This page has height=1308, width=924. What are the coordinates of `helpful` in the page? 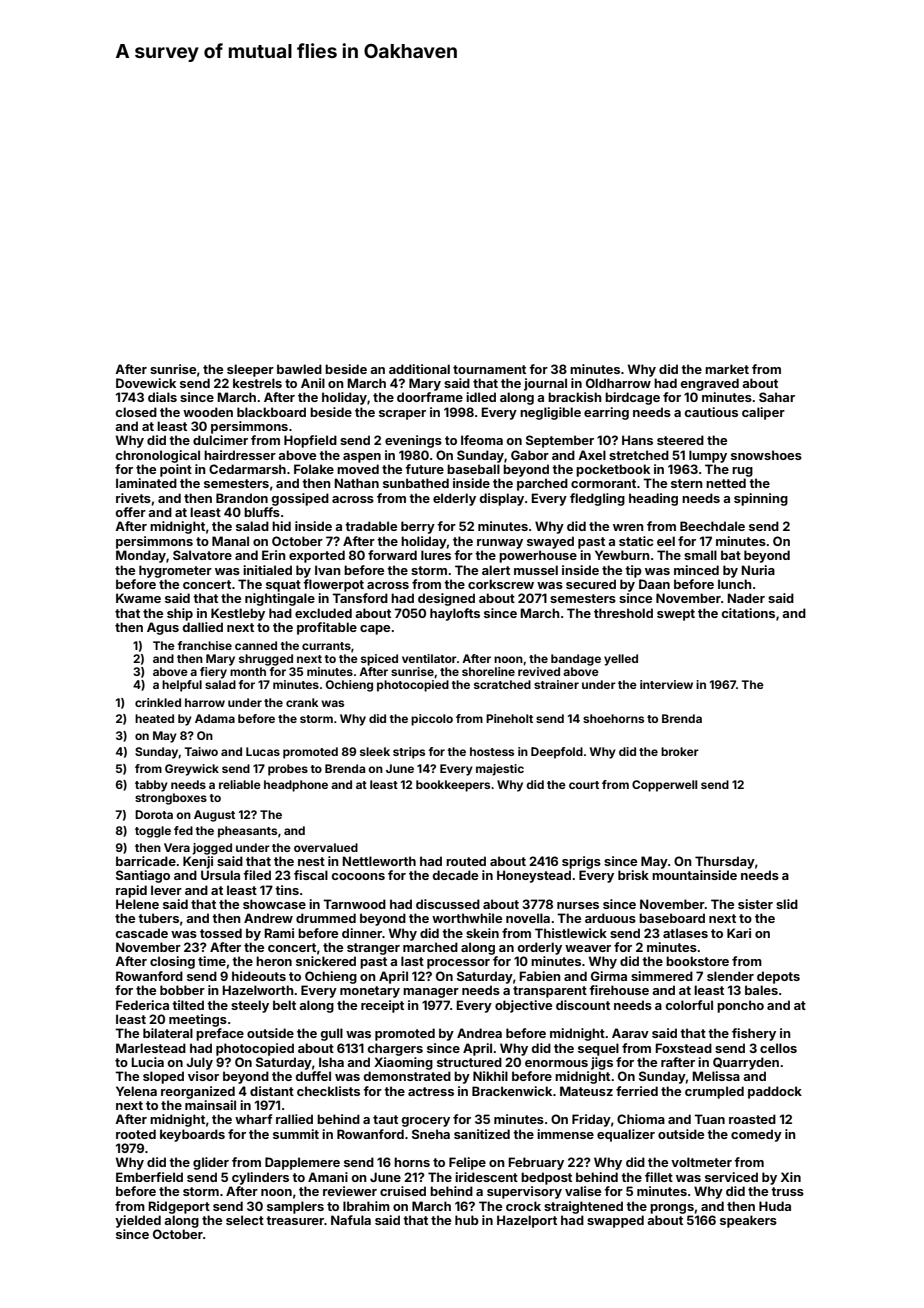 It's located at (182, 686).
